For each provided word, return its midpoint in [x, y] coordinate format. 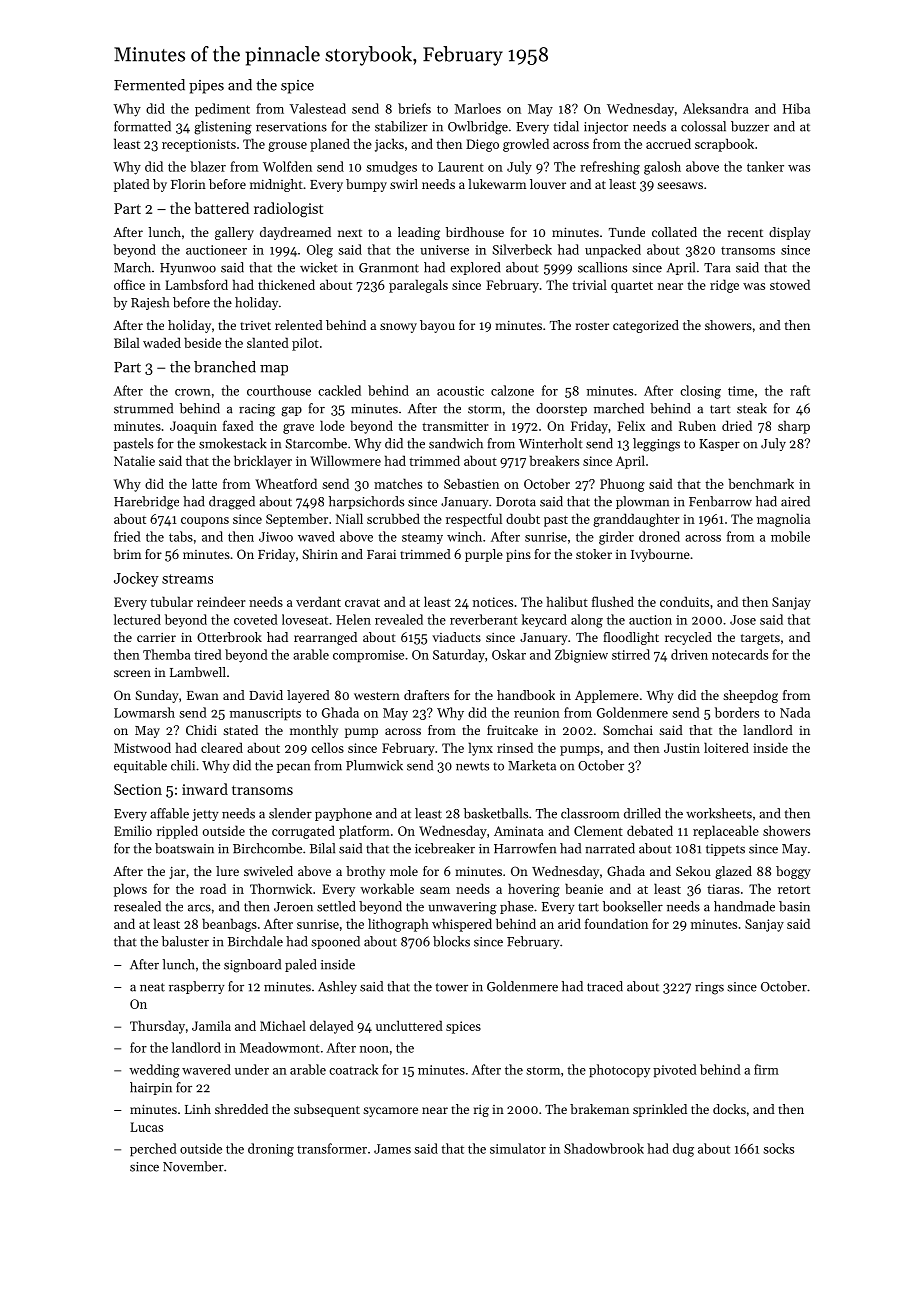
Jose [743, 620]
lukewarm [497, 184]
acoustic [460, 391]
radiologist [288, 209]
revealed [399, 619]
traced [605, 986]
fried [127, 536]
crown [193, 392]
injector [606, 128]
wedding [154, 1071]
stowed [790, 284]
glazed [733, 872]
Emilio [133, 830]
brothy [365, 872]
